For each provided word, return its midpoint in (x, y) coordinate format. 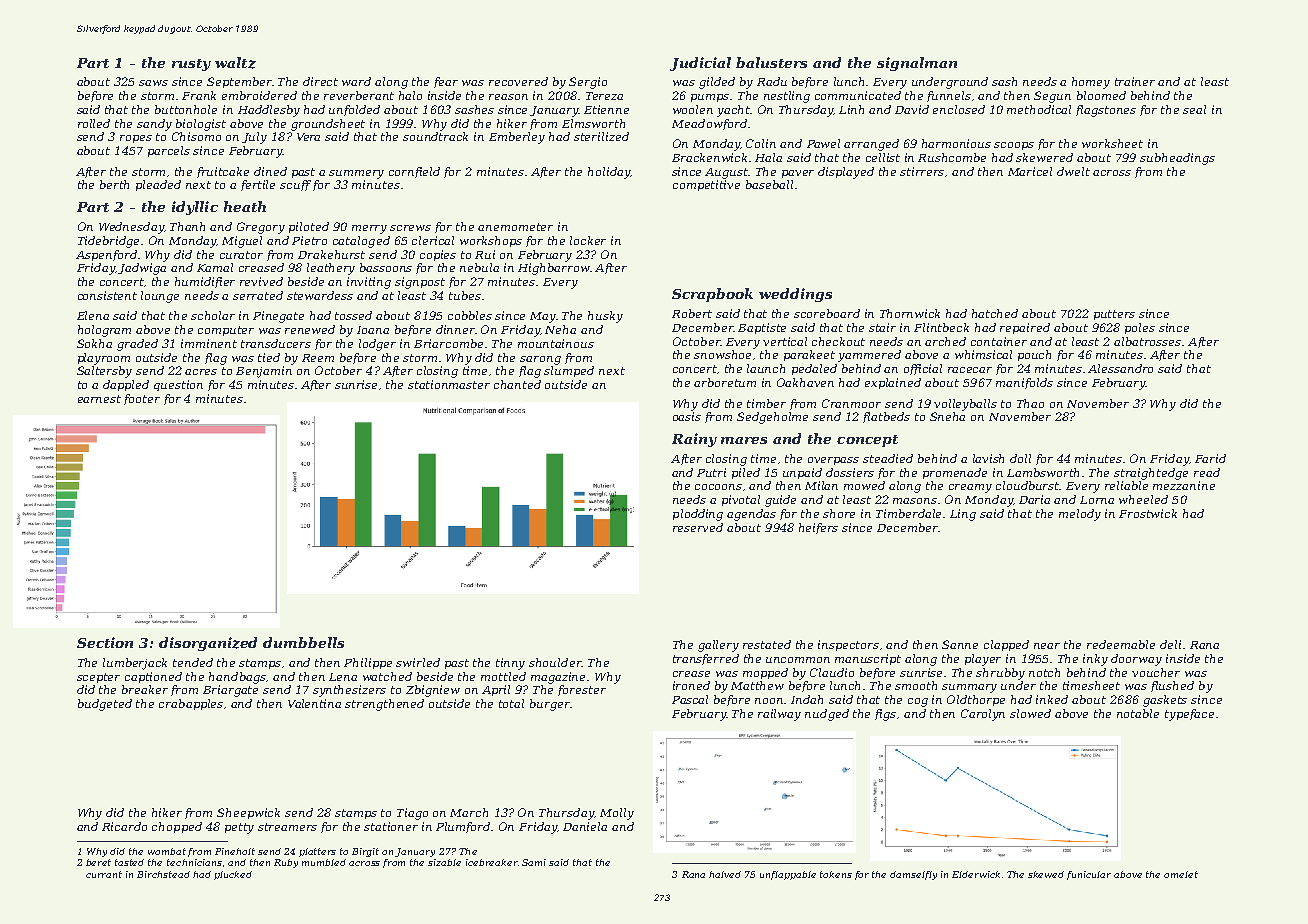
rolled (94, 123)
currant (104, 874)
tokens (836, 874)
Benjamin (264, 372)
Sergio (588, 83)
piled (746, 473)
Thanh (187, 226)
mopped (765, 673)
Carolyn (983, 715)
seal (1194, 109)
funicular (1089, 875)
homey (1091, 83)
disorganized (208, 644)
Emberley (517, 138)
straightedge (1151, 474)
